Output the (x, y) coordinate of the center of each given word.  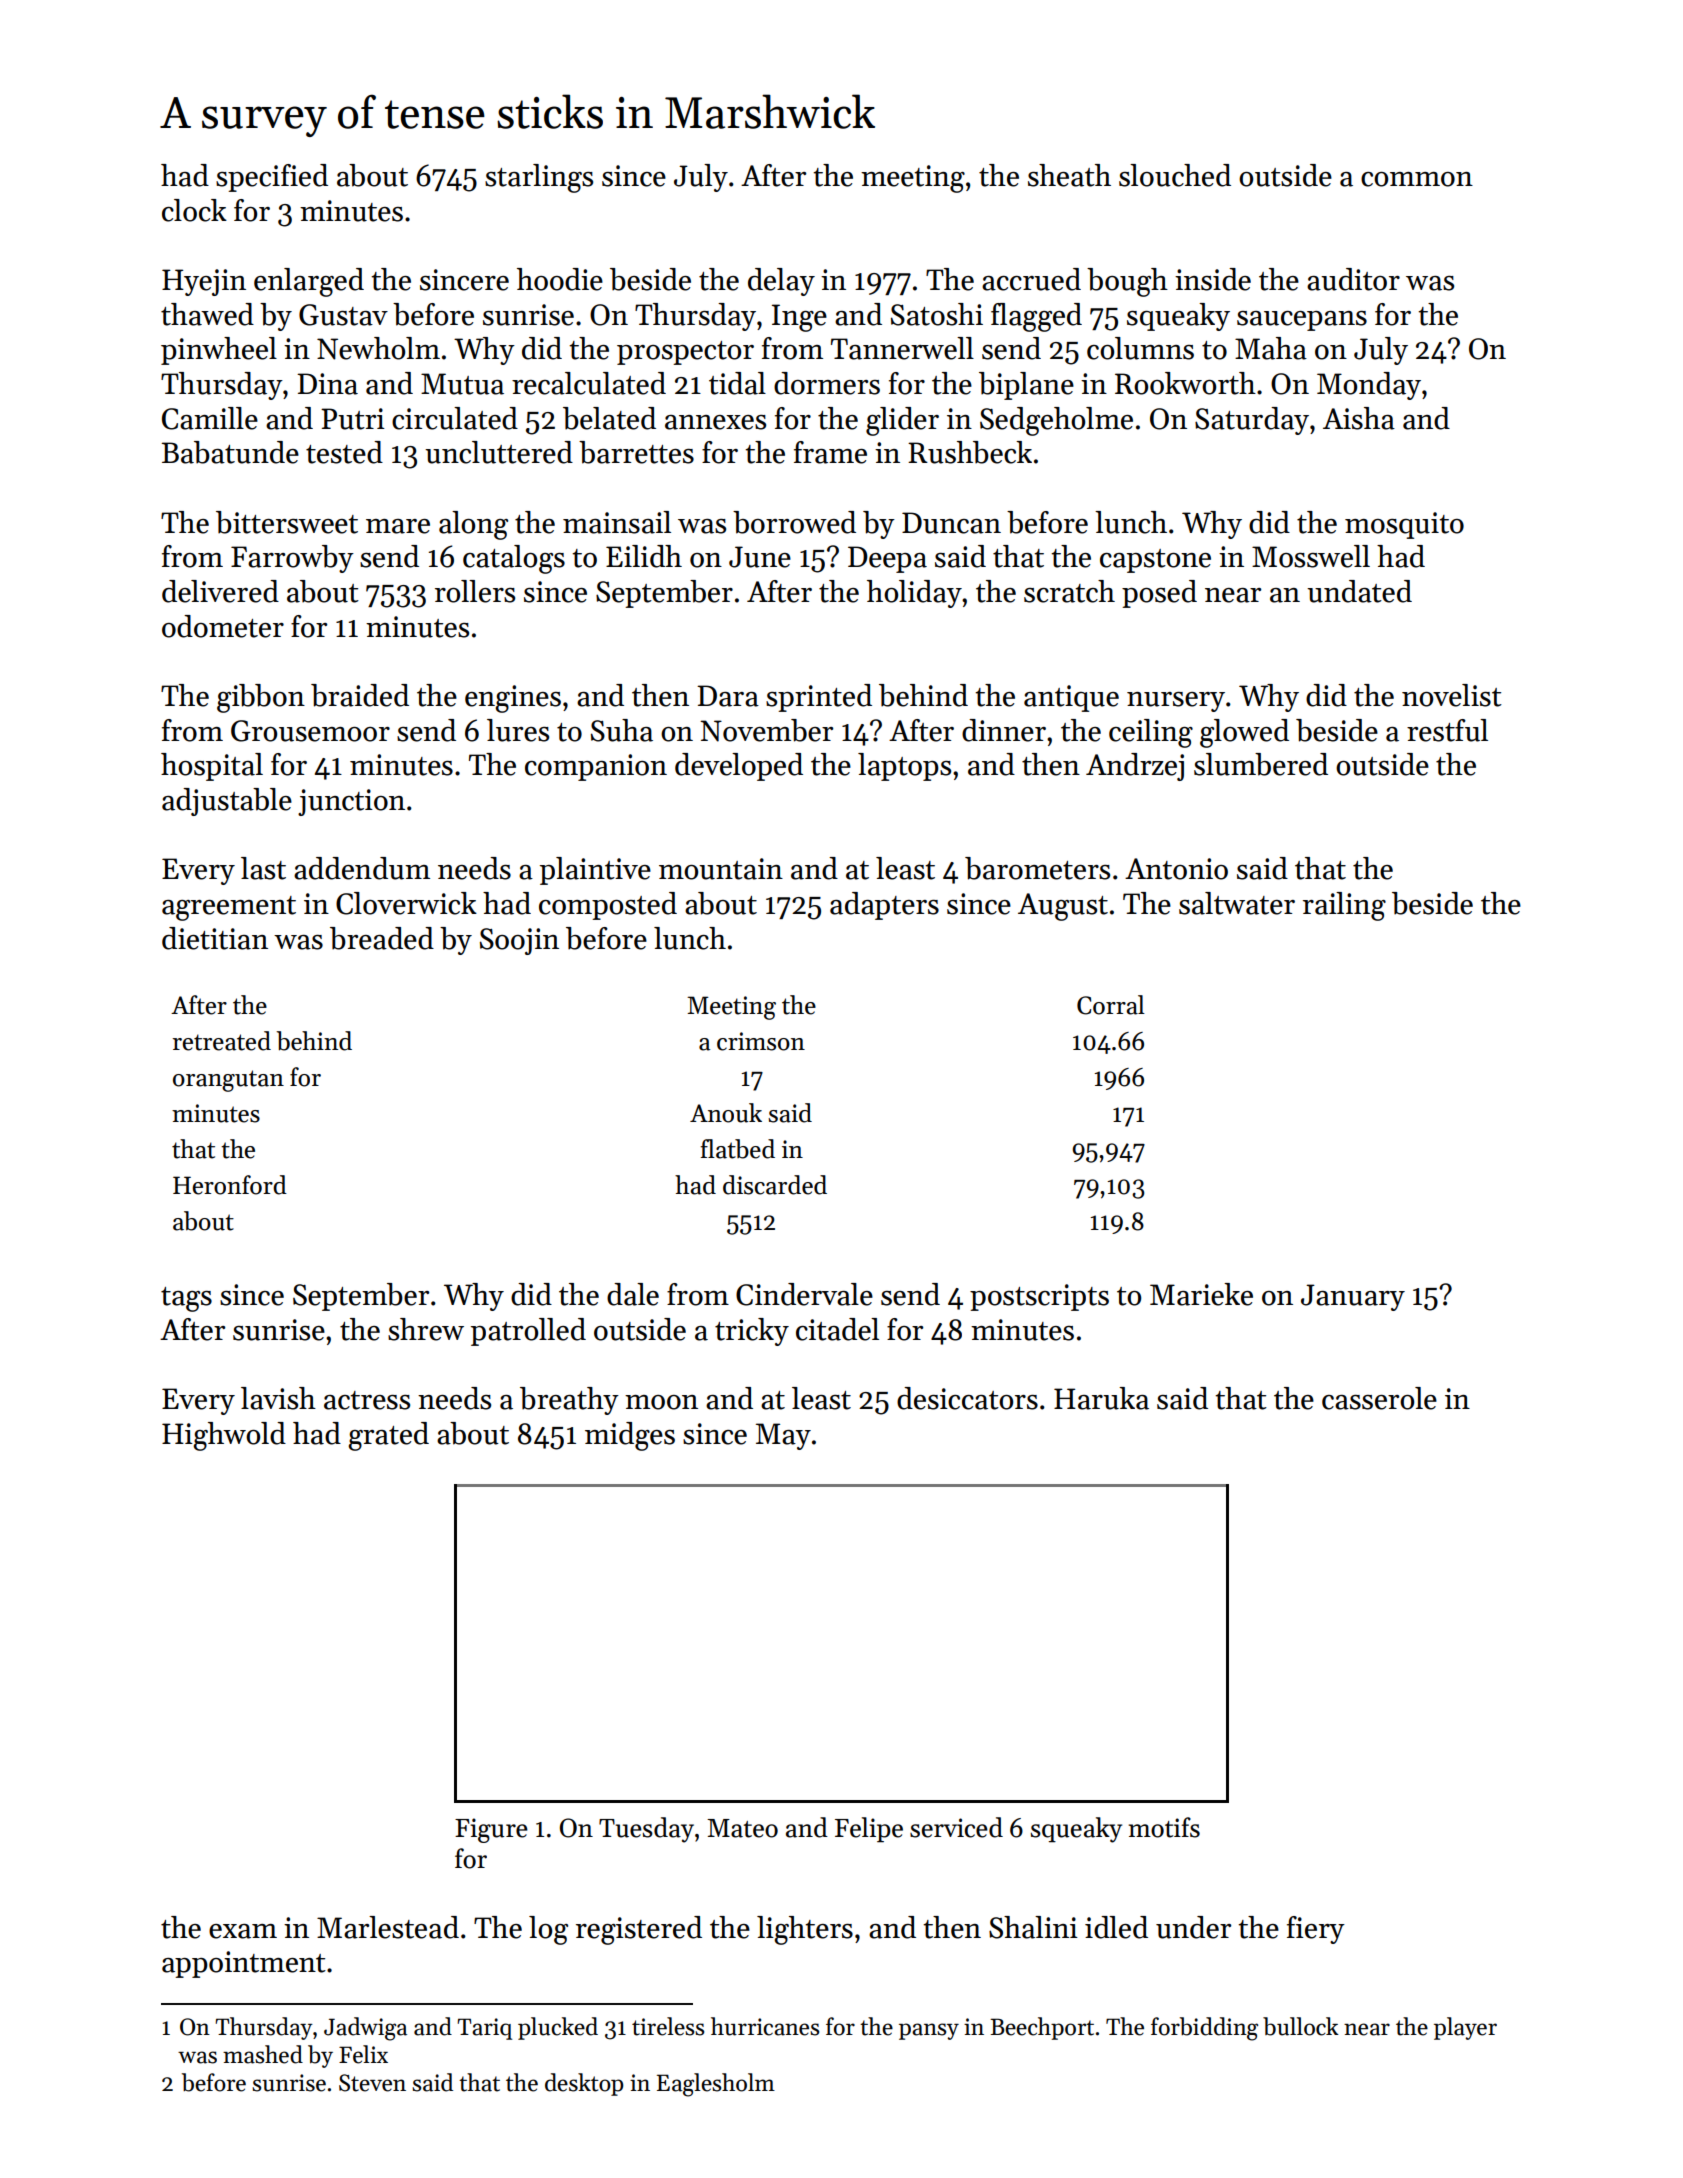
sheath (1069, 175)
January (1353, 1297)
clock (194, 210)
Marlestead (388, 1927)
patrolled (528, 1332)
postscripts (1039, 1297)
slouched (1175, 175)
